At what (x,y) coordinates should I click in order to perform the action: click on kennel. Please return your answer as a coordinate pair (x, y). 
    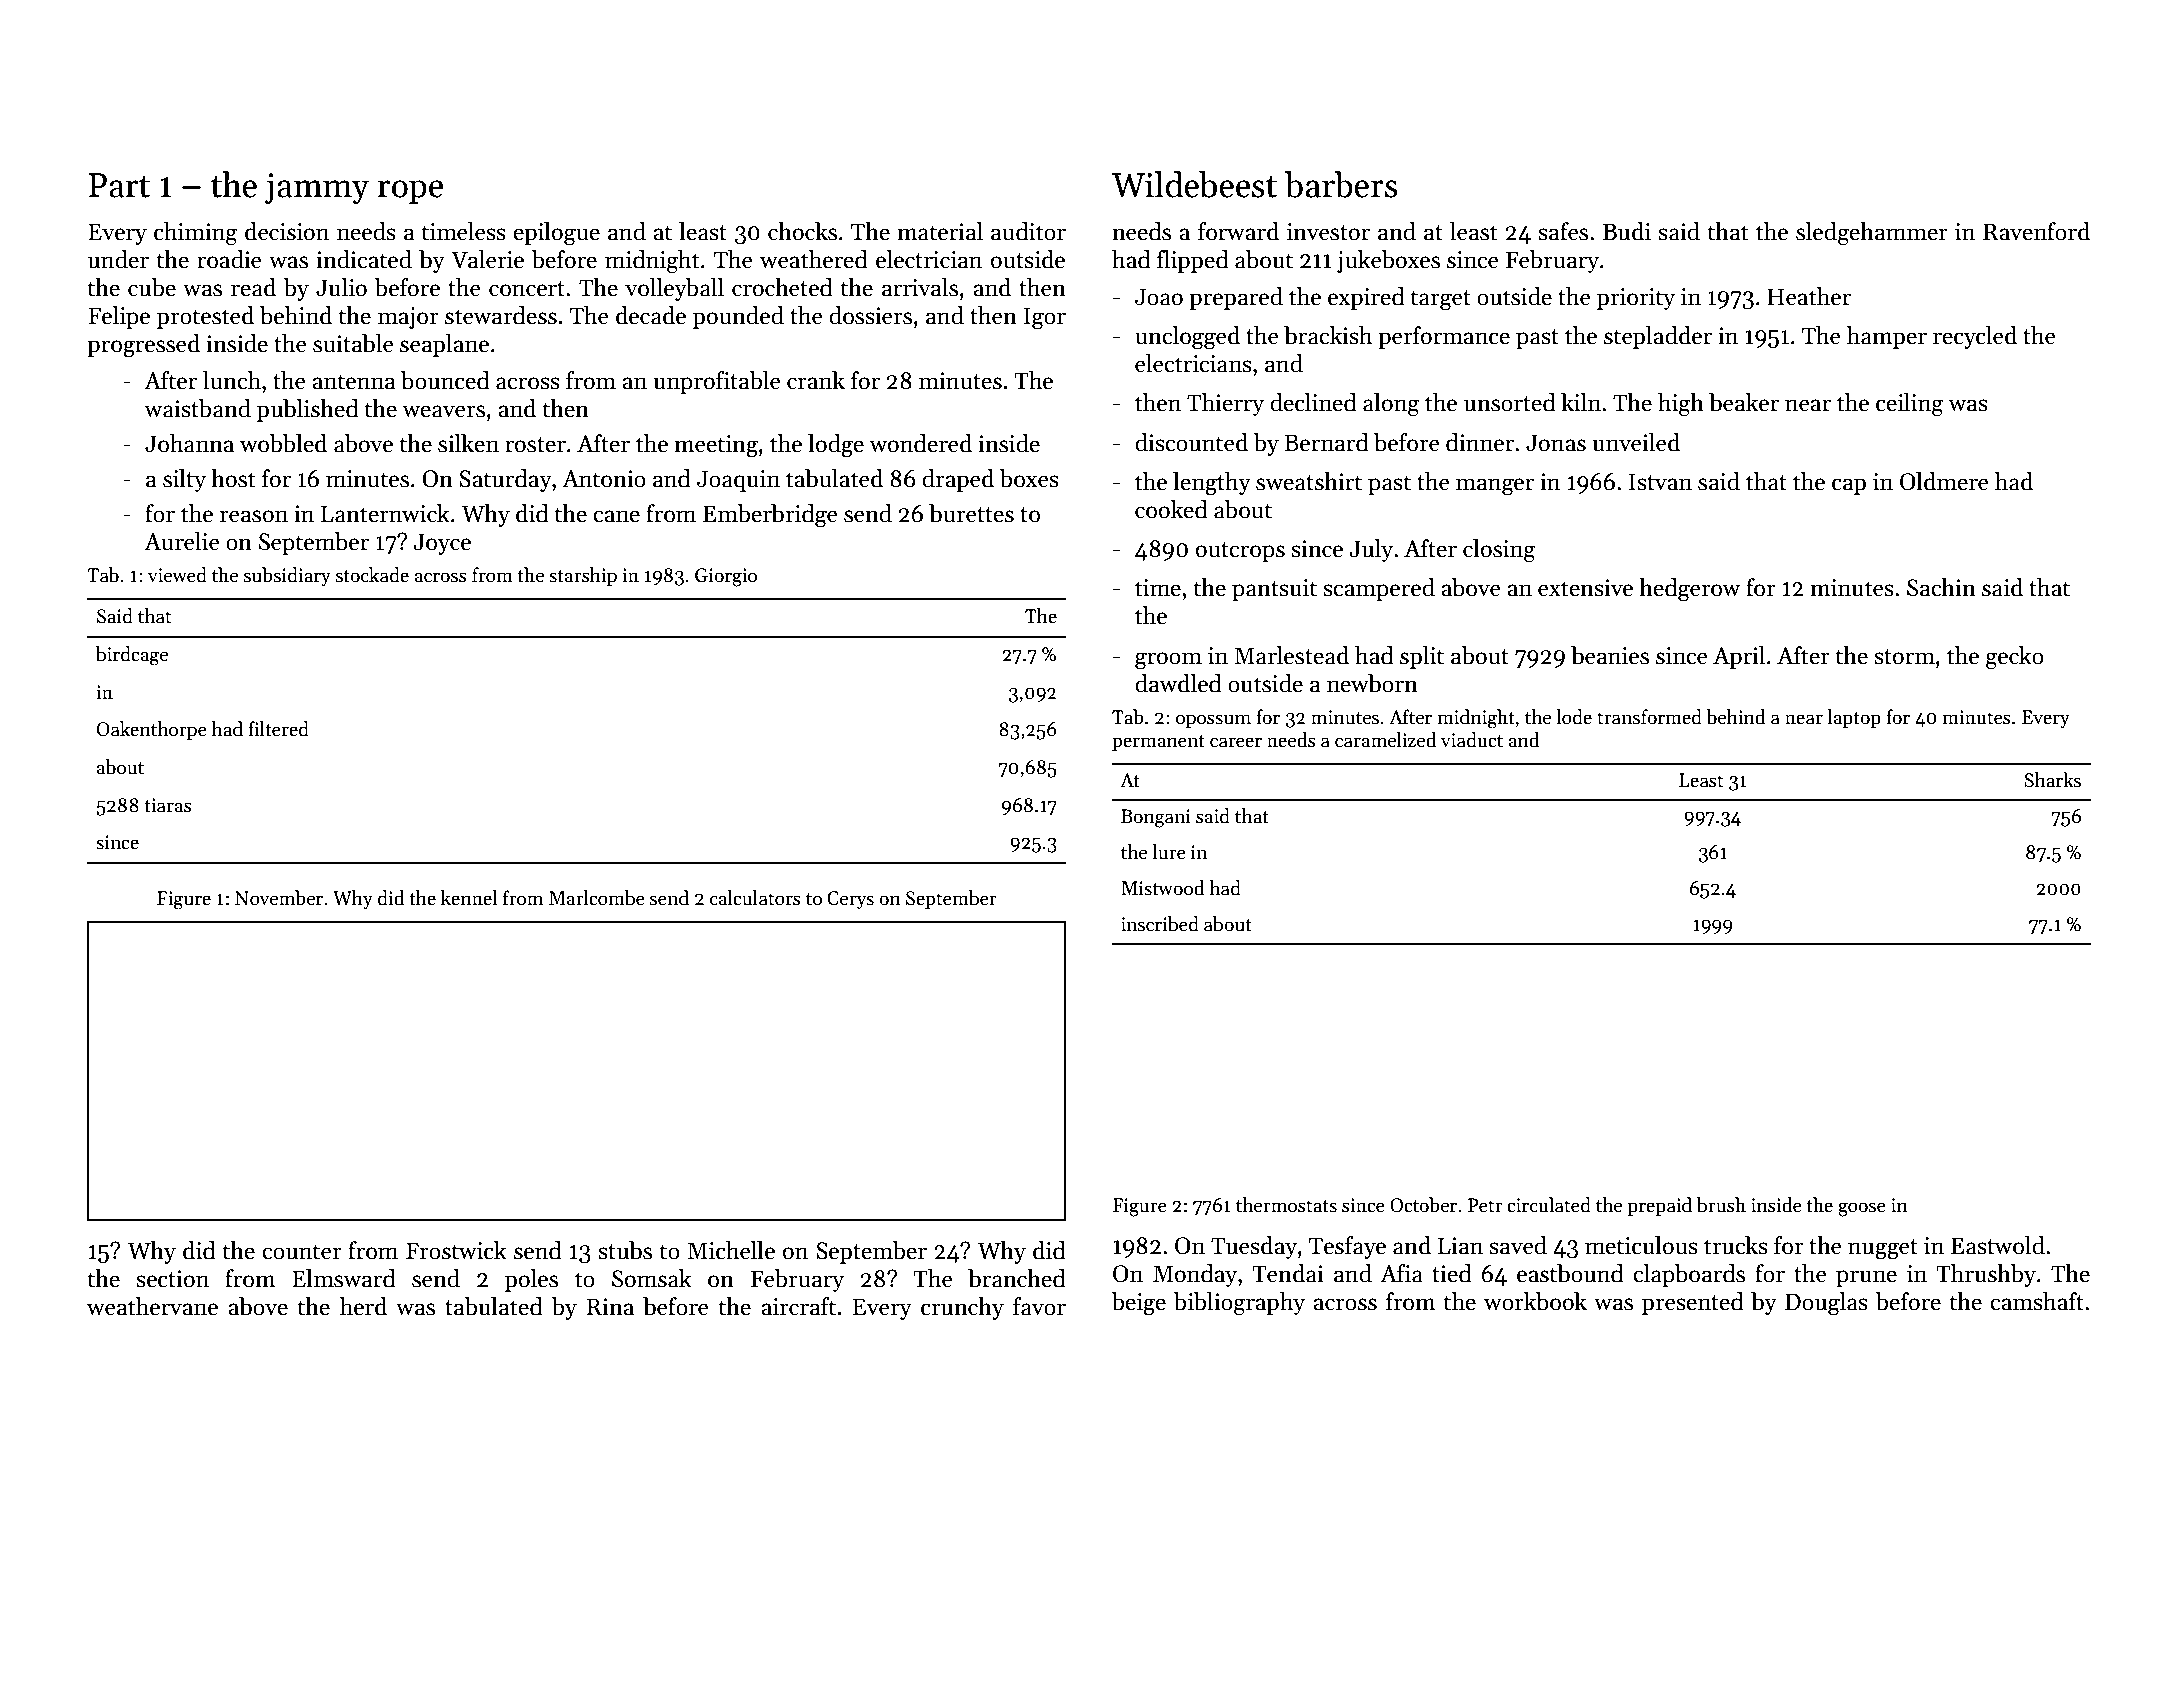
    Looking at the image, I should click on (469, 898).
